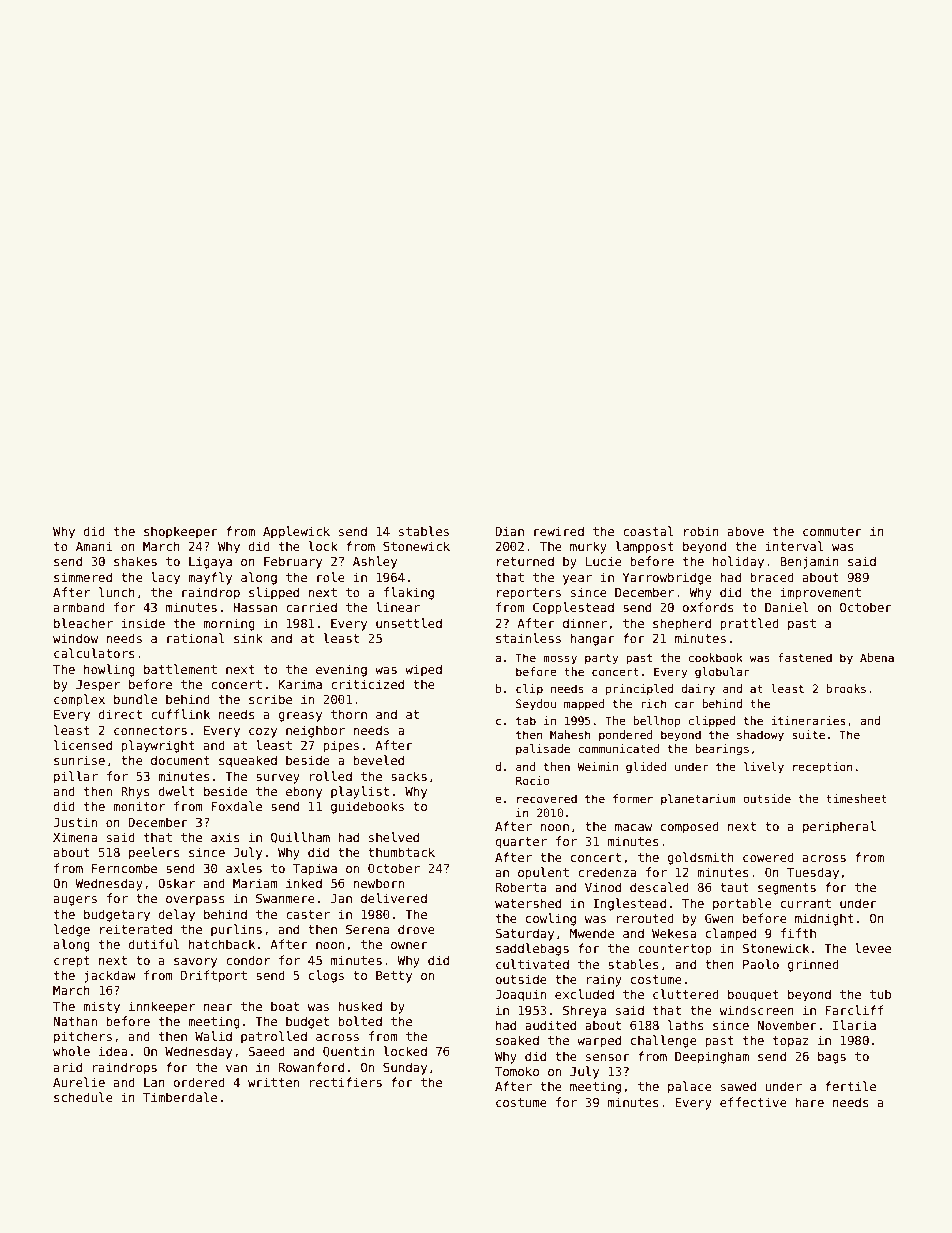 Image resolution: width=952 pixels, height=1233 pixels. I want to click on Mahesh, so click(570, 734).
